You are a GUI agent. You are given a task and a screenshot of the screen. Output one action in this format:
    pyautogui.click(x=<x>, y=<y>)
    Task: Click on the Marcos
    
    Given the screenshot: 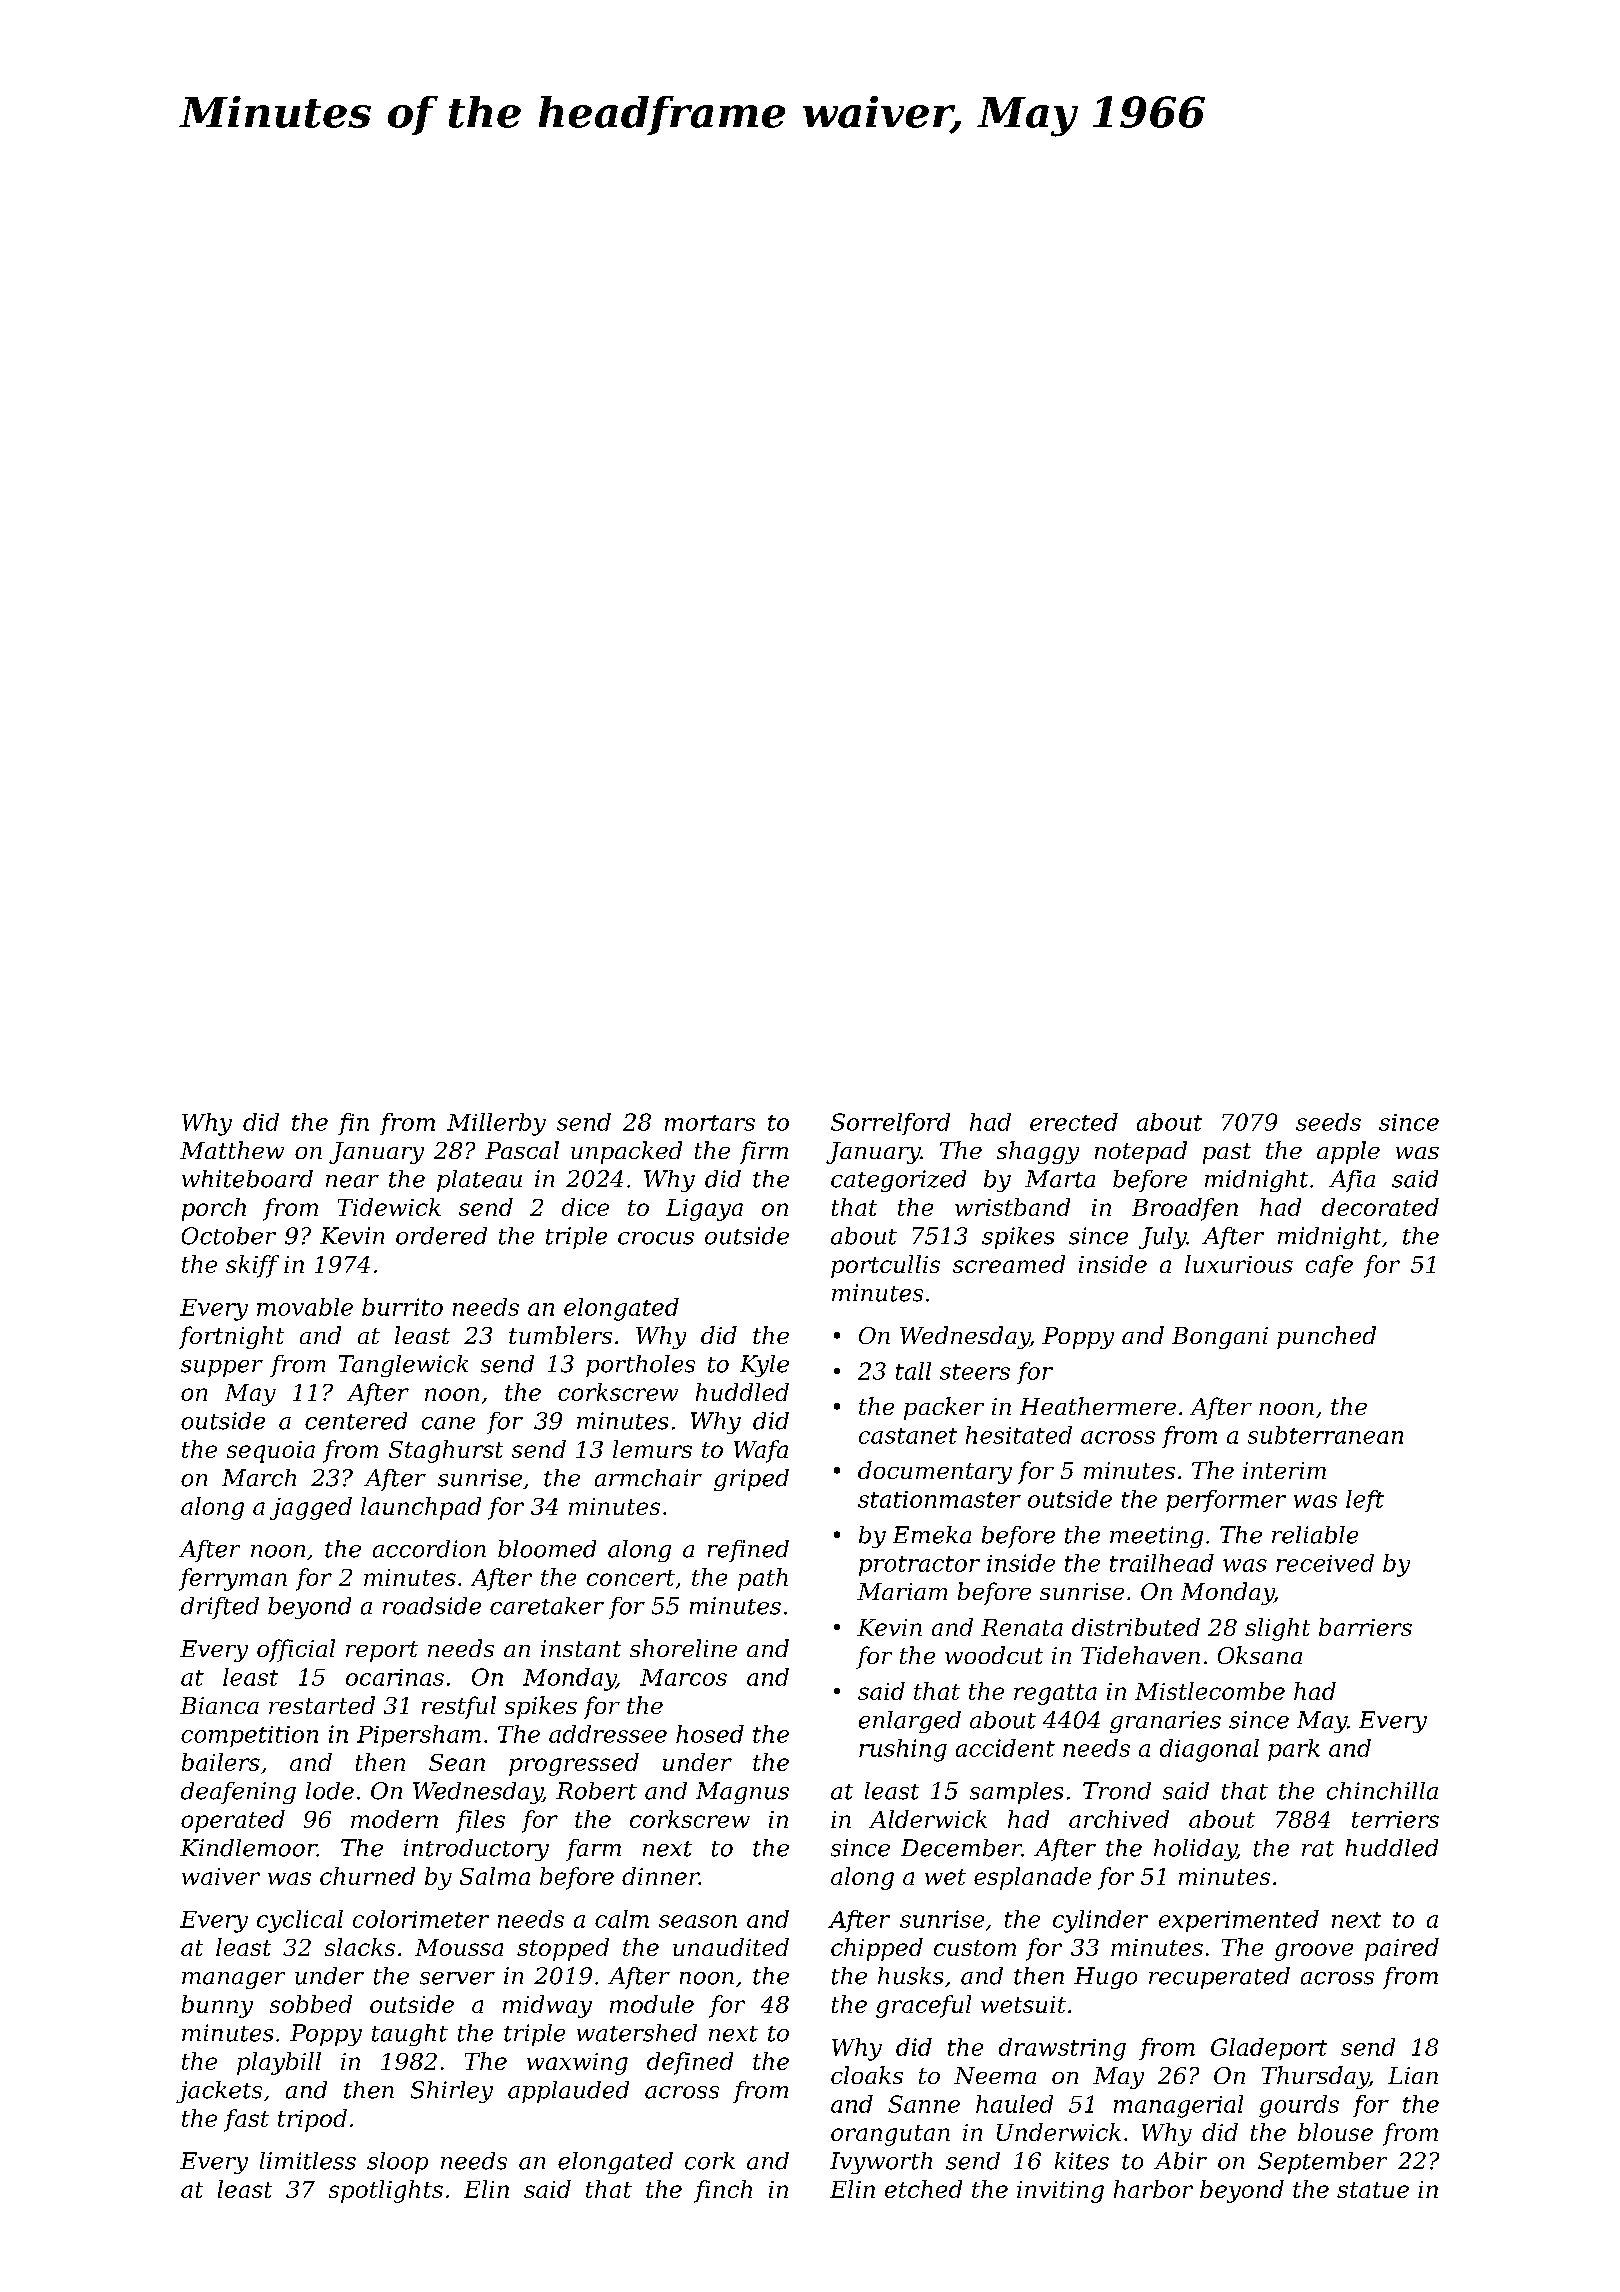 What is the action you would take?
    pyautogui.click(x=683, y=1677)
